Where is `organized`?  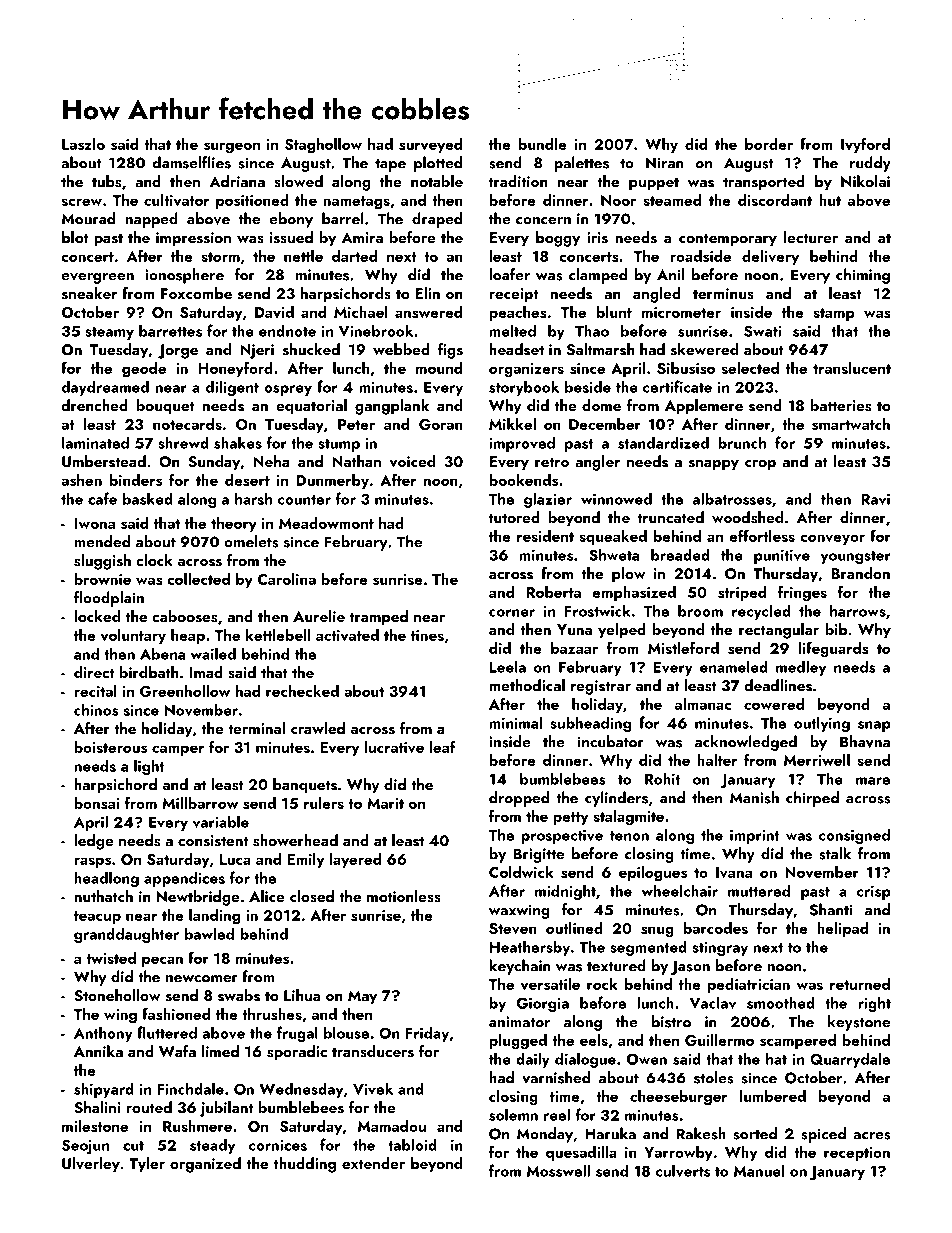
organized is located at coordinates (205, 1165).
